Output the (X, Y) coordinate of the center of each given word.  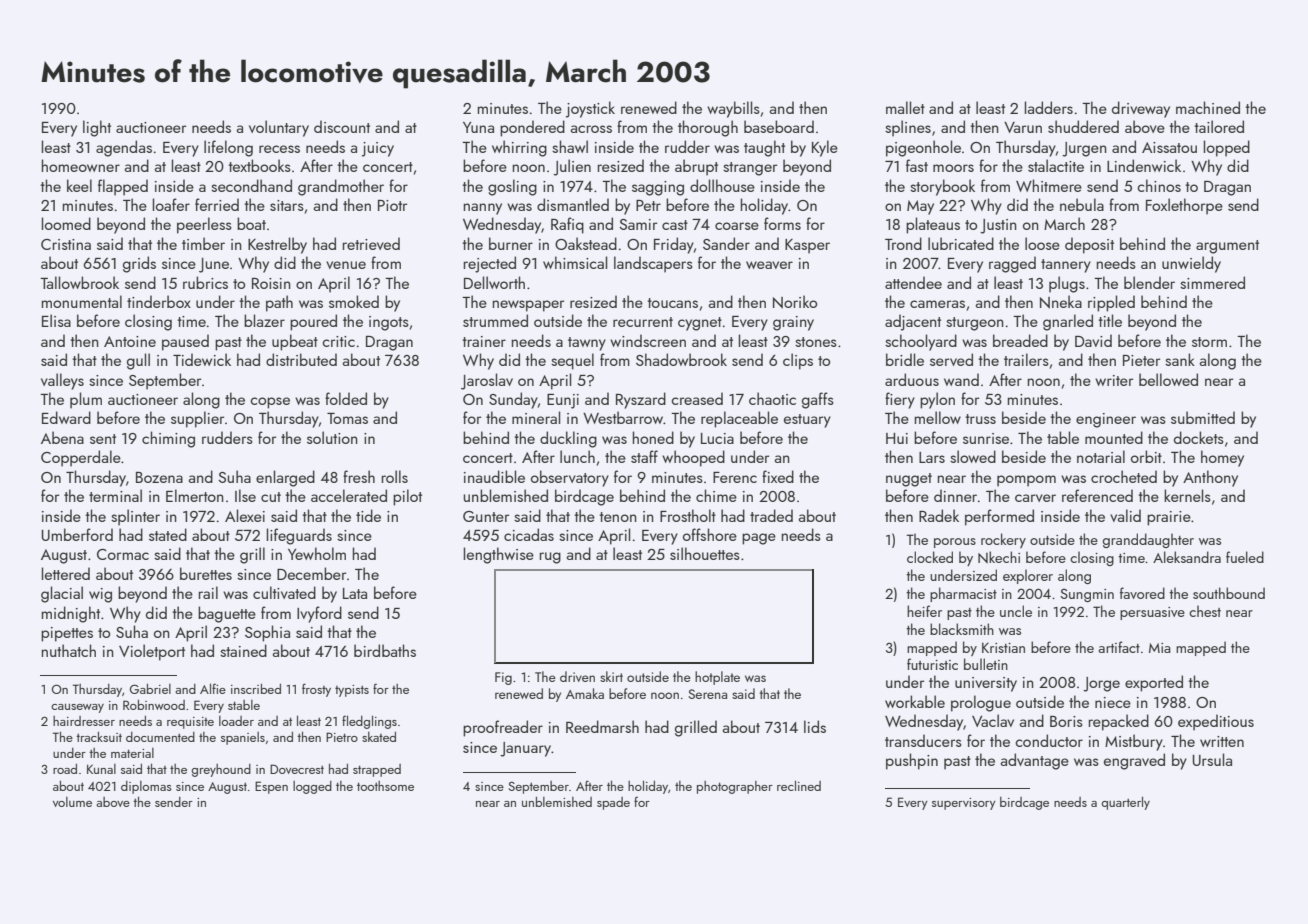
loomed (66, 223)
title (1110, 320)
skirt (611, 676)
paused (185, 342)
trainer (484, 341)
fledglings (369, 722)
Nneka (1061, 302)
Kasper (807, 246)
